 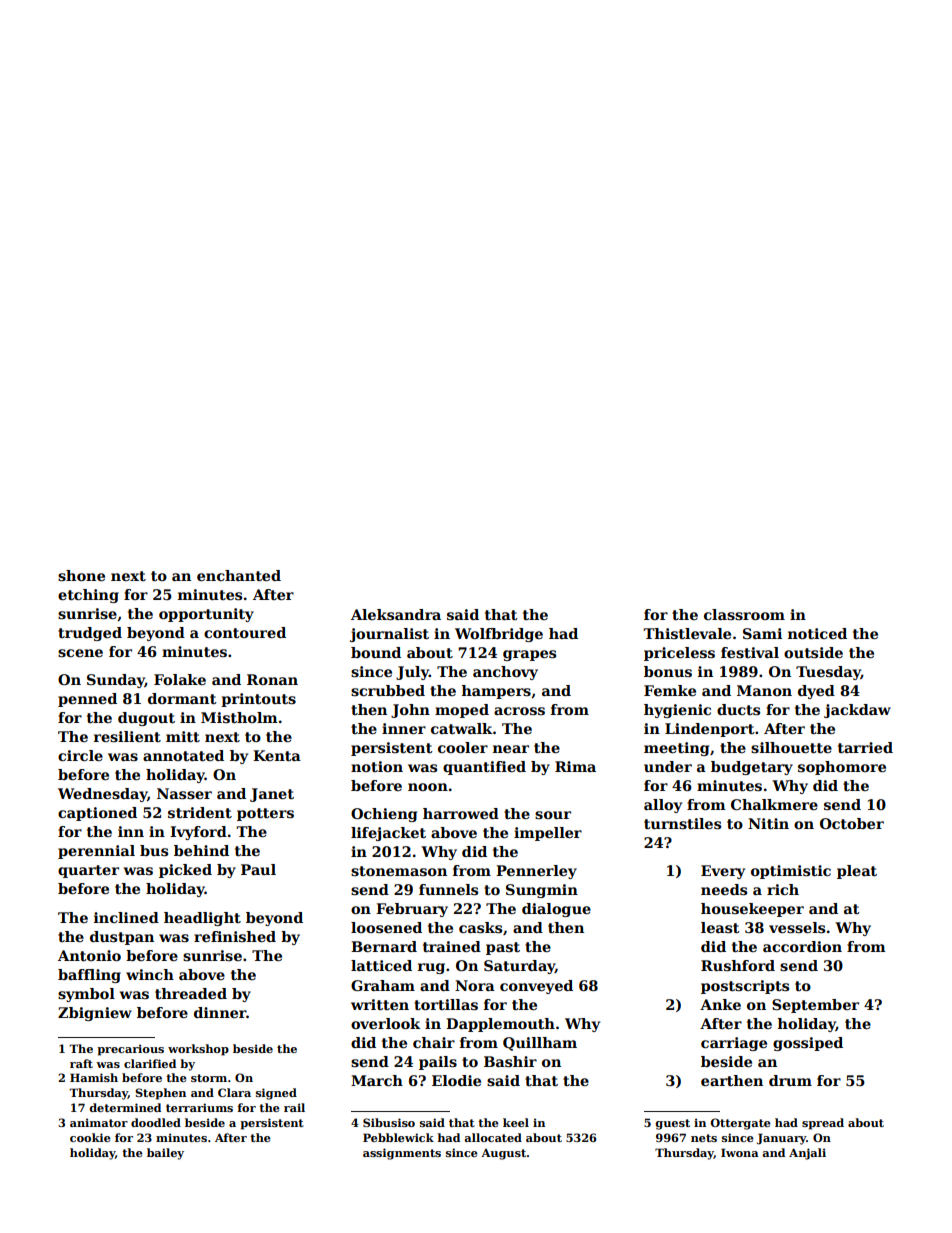 I want to click on August, so click(x=503, y=1154).
